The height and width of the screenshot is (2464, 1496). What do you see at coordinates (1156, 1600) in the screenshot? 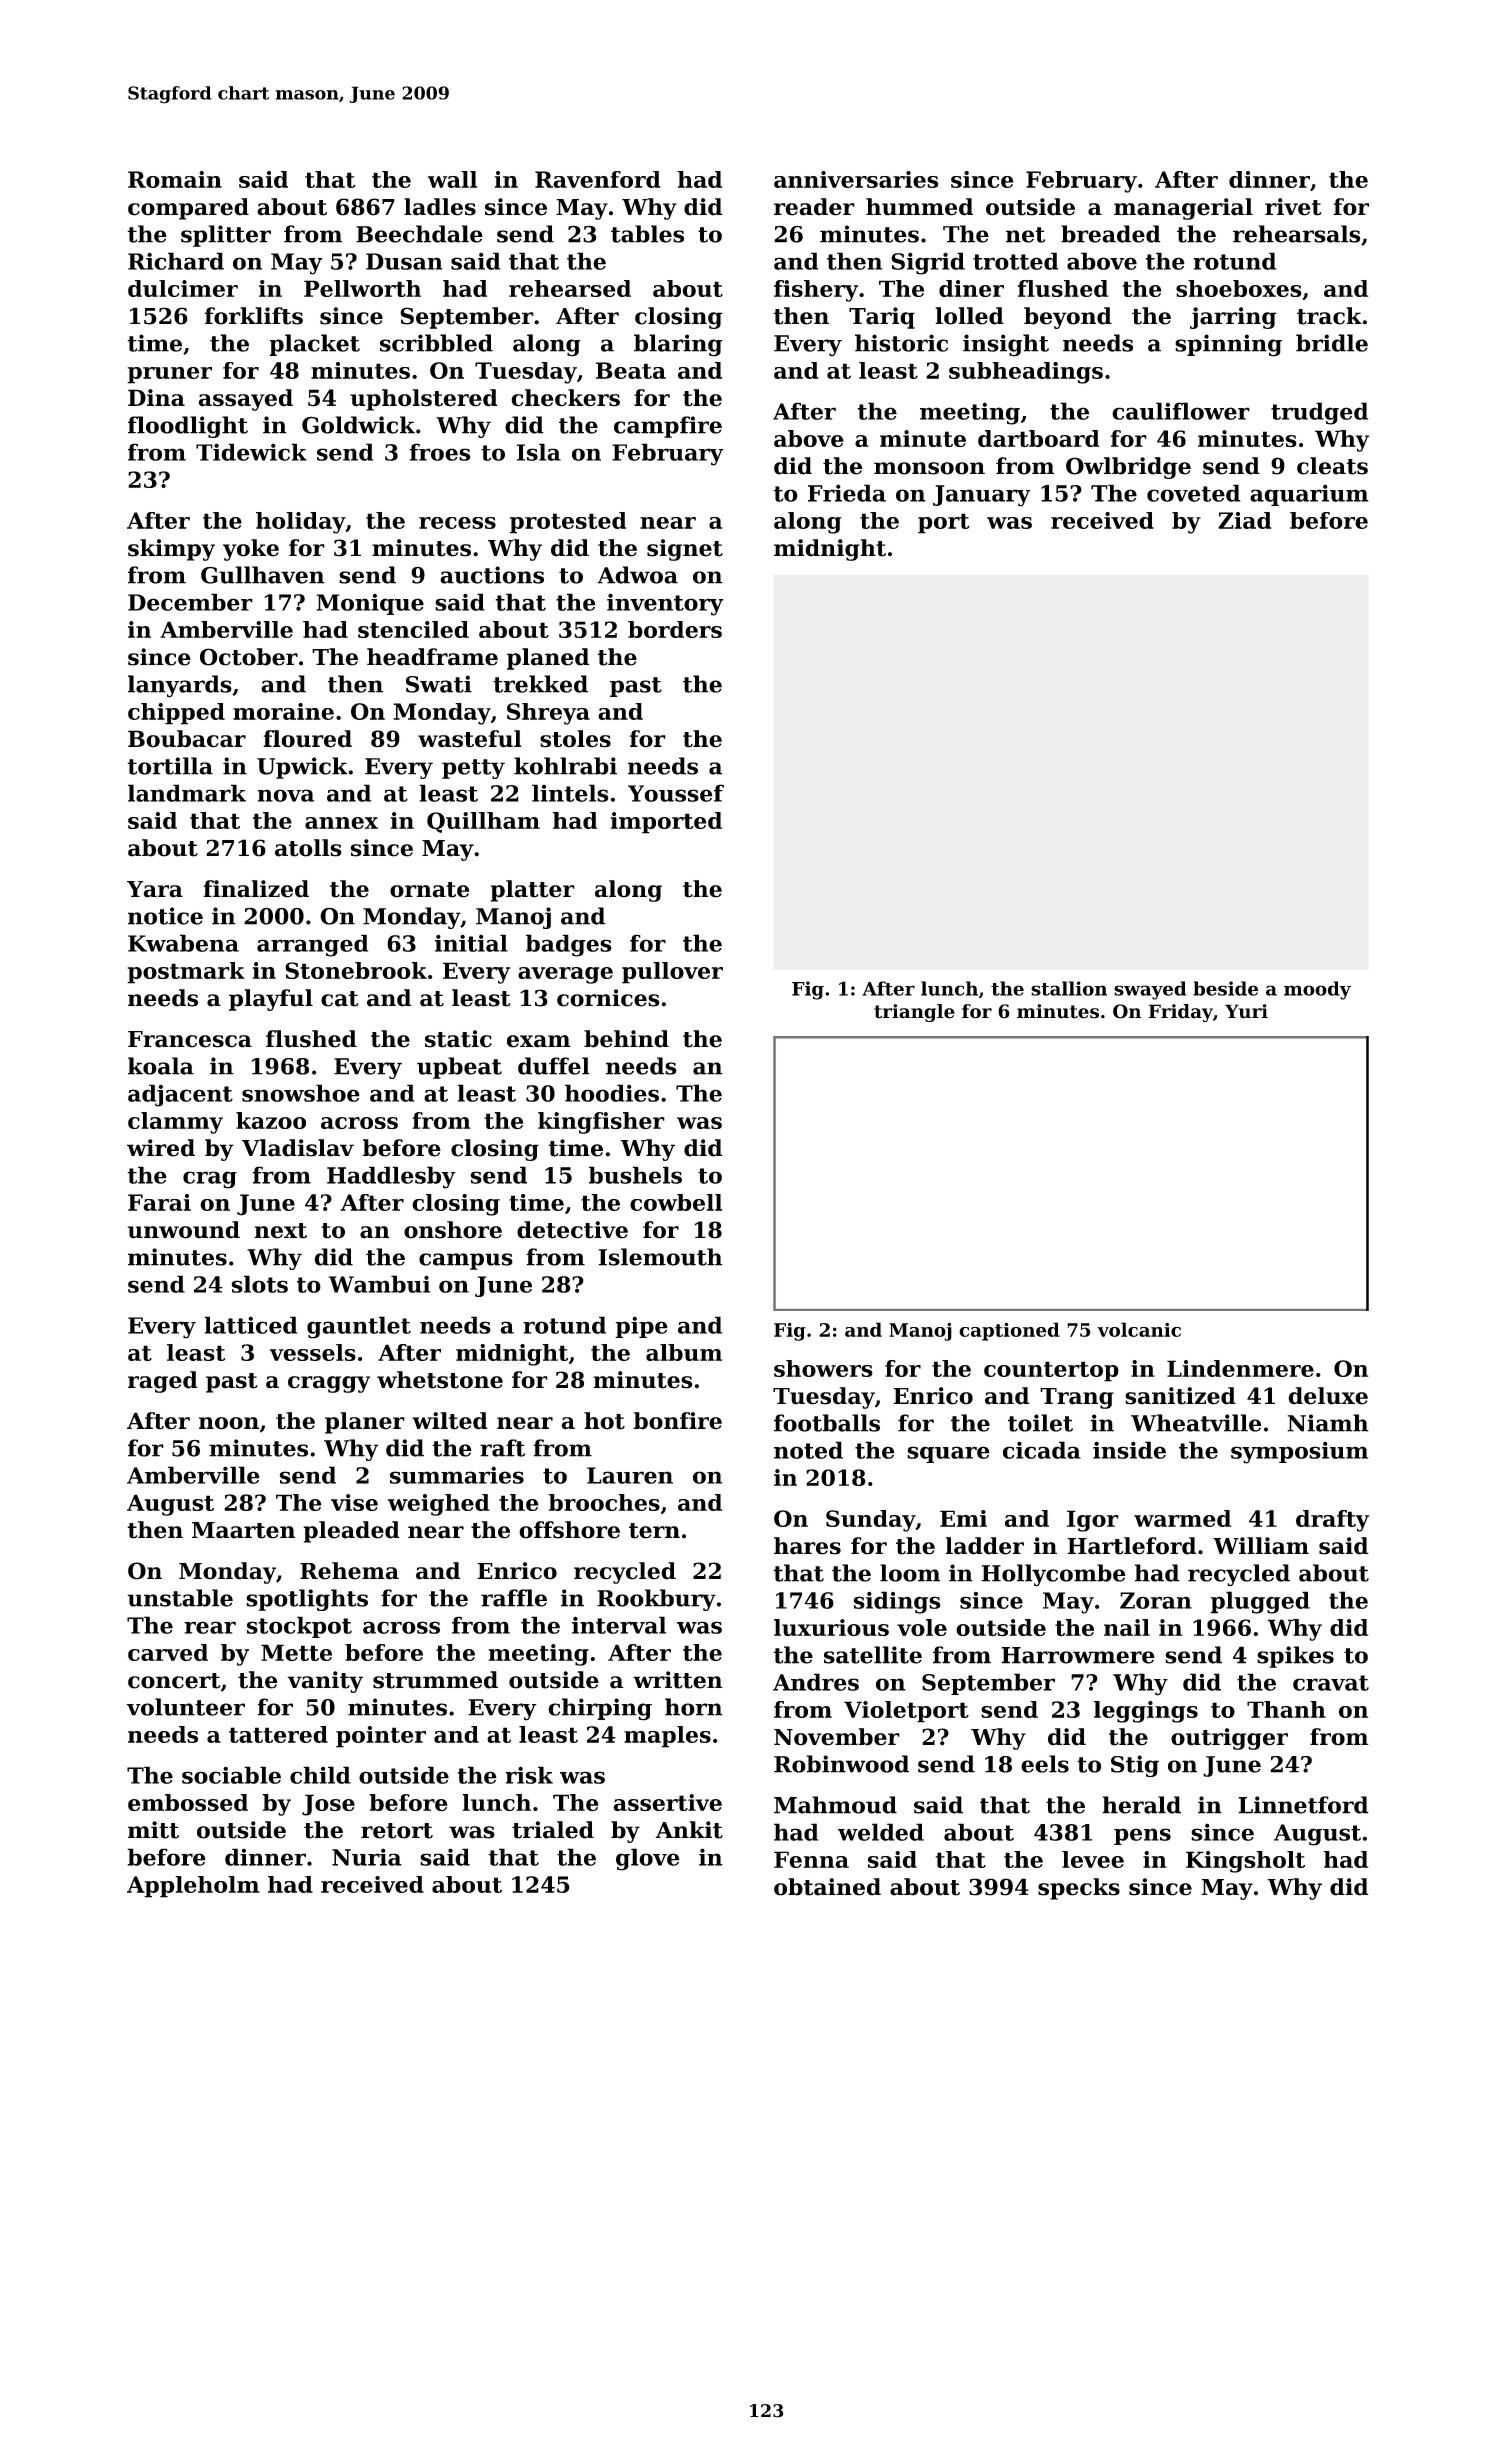
I see `Zoran` at bounding box center [1156, 1600].
